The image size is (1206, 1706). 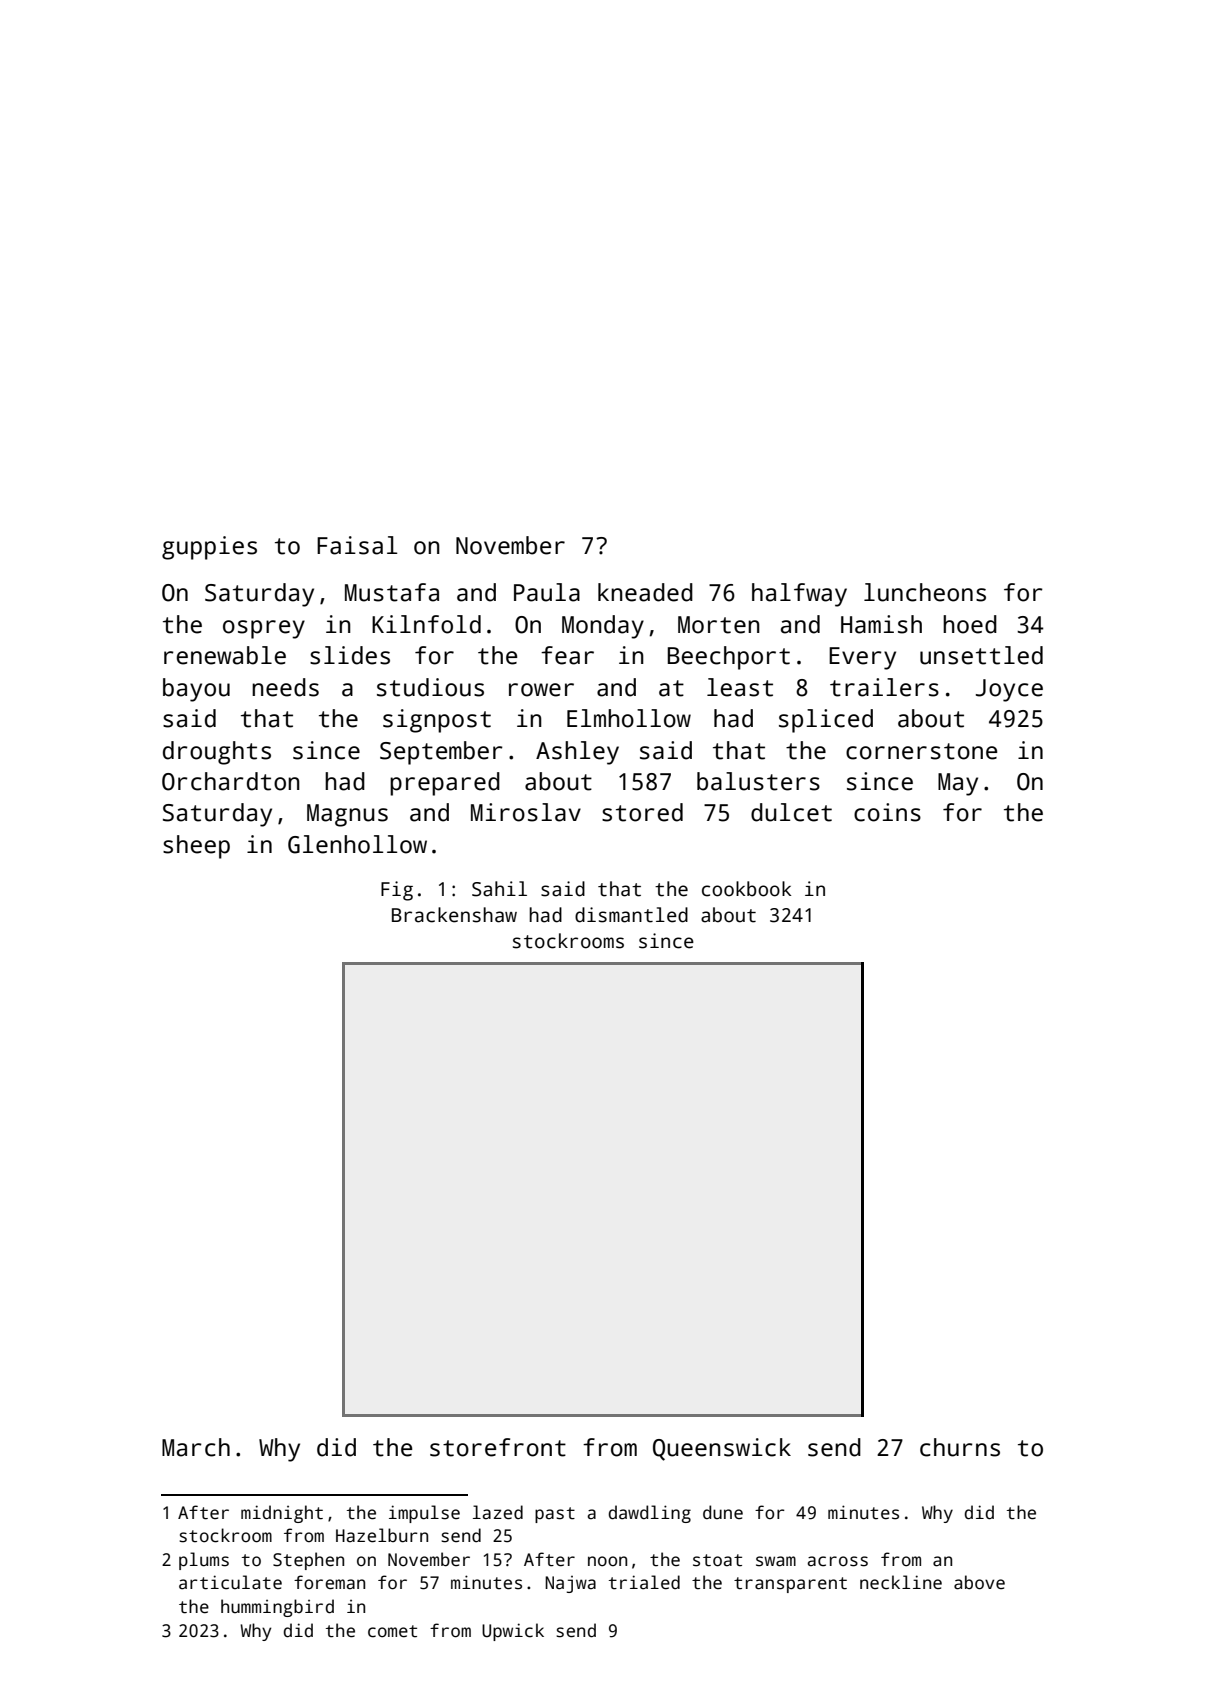 I want to click on above, so click(x=979, y=1582).
